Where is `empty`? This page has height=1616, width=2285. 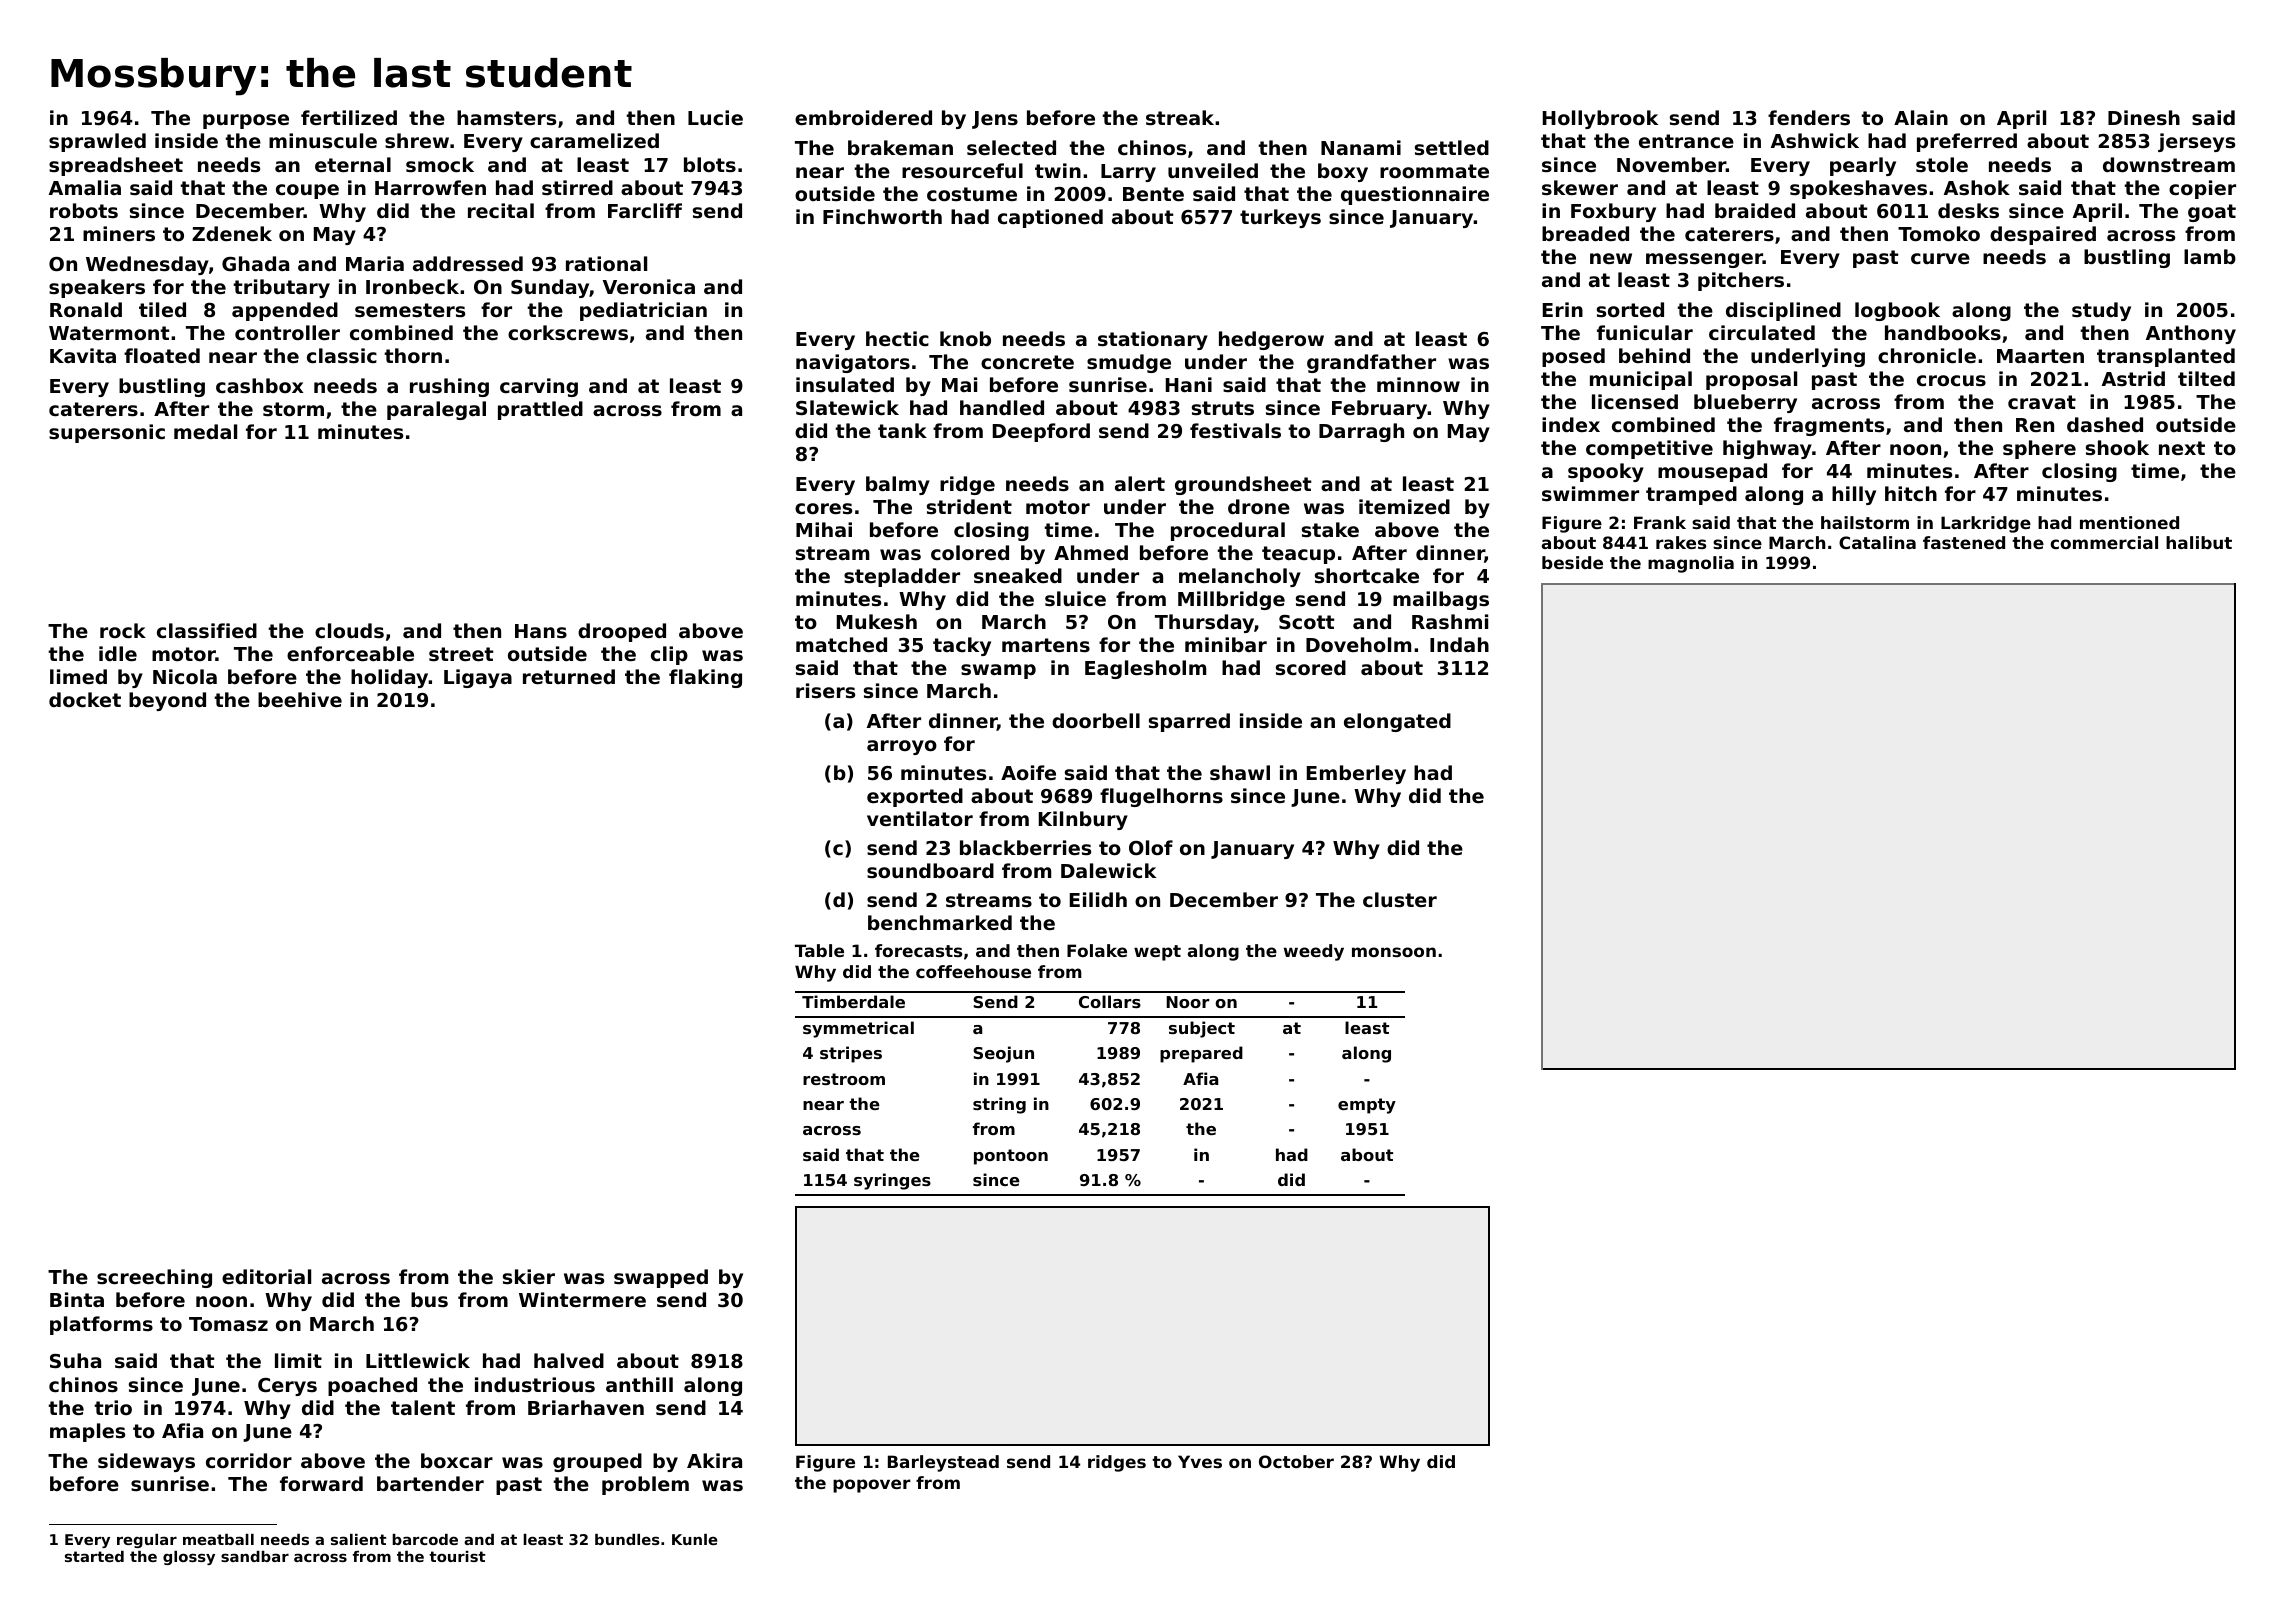
empty is located at coordinates (1367, 1106).
